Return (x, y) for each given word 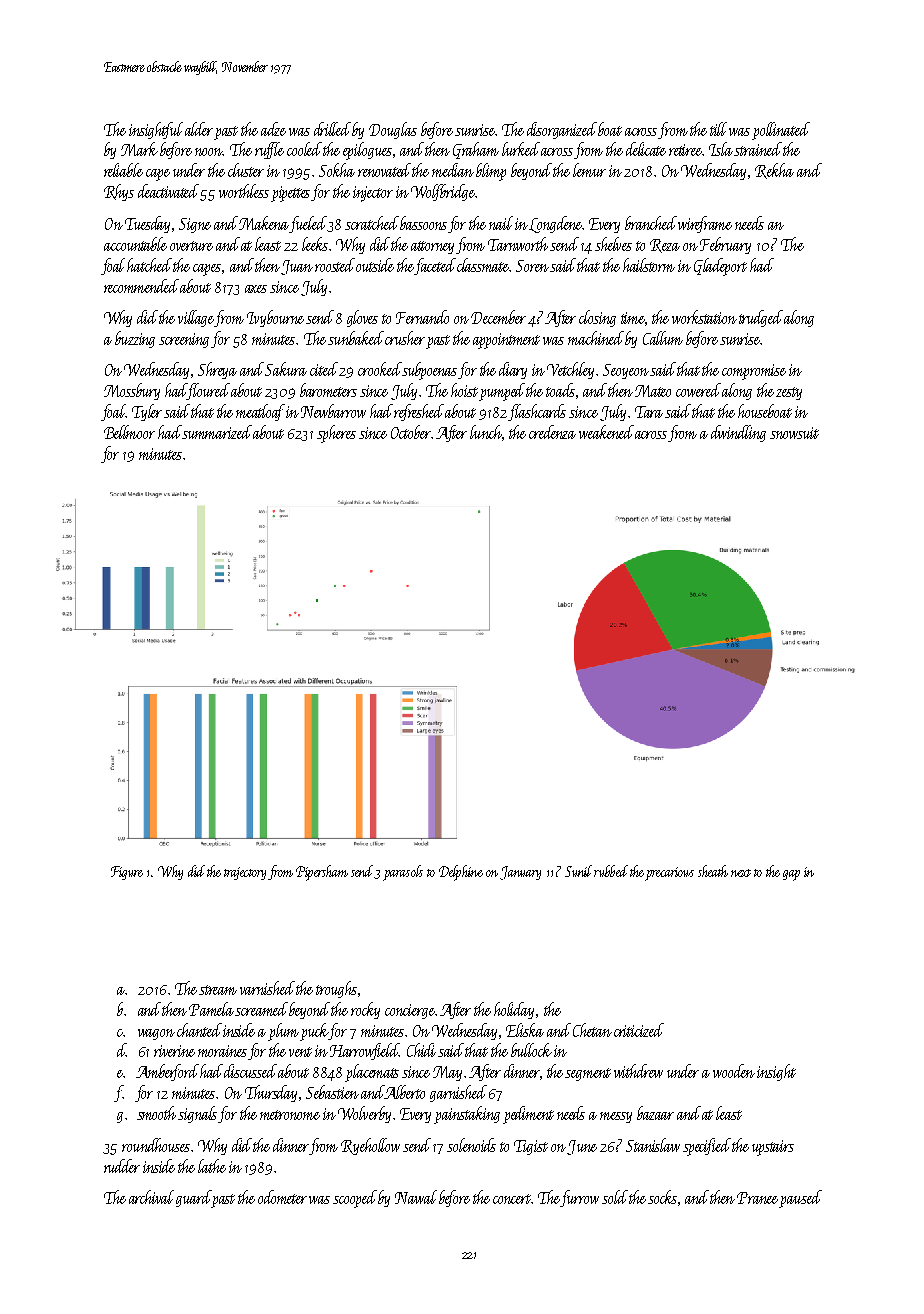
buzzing (135, 339)
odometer (282, 1197)
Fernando (422, 317)
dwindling (738, 433)
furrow (580, 1198)
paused (800, 1199)
